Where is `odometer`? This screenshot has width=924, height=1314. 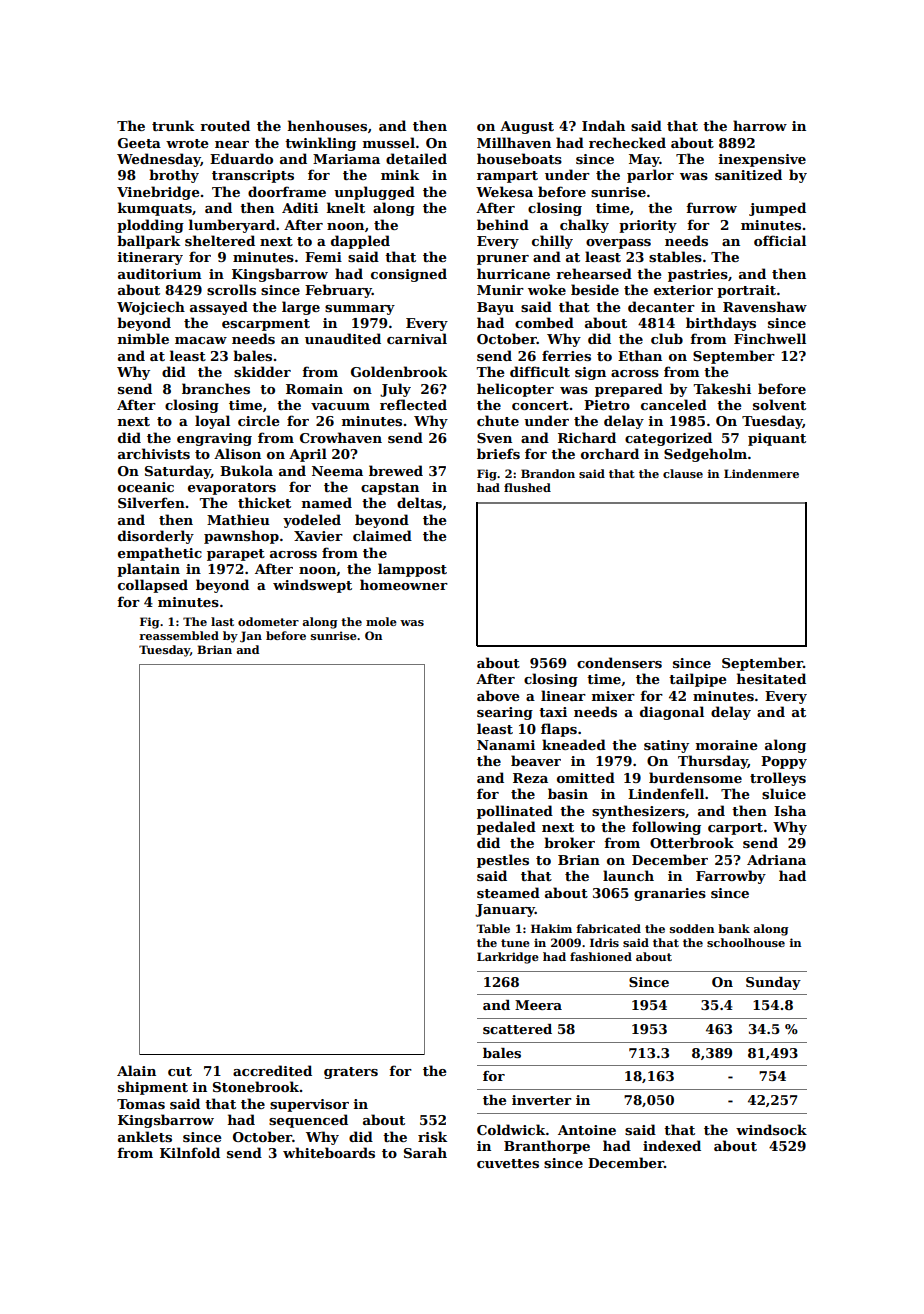
odometer is located at coordinates (268, 621).
